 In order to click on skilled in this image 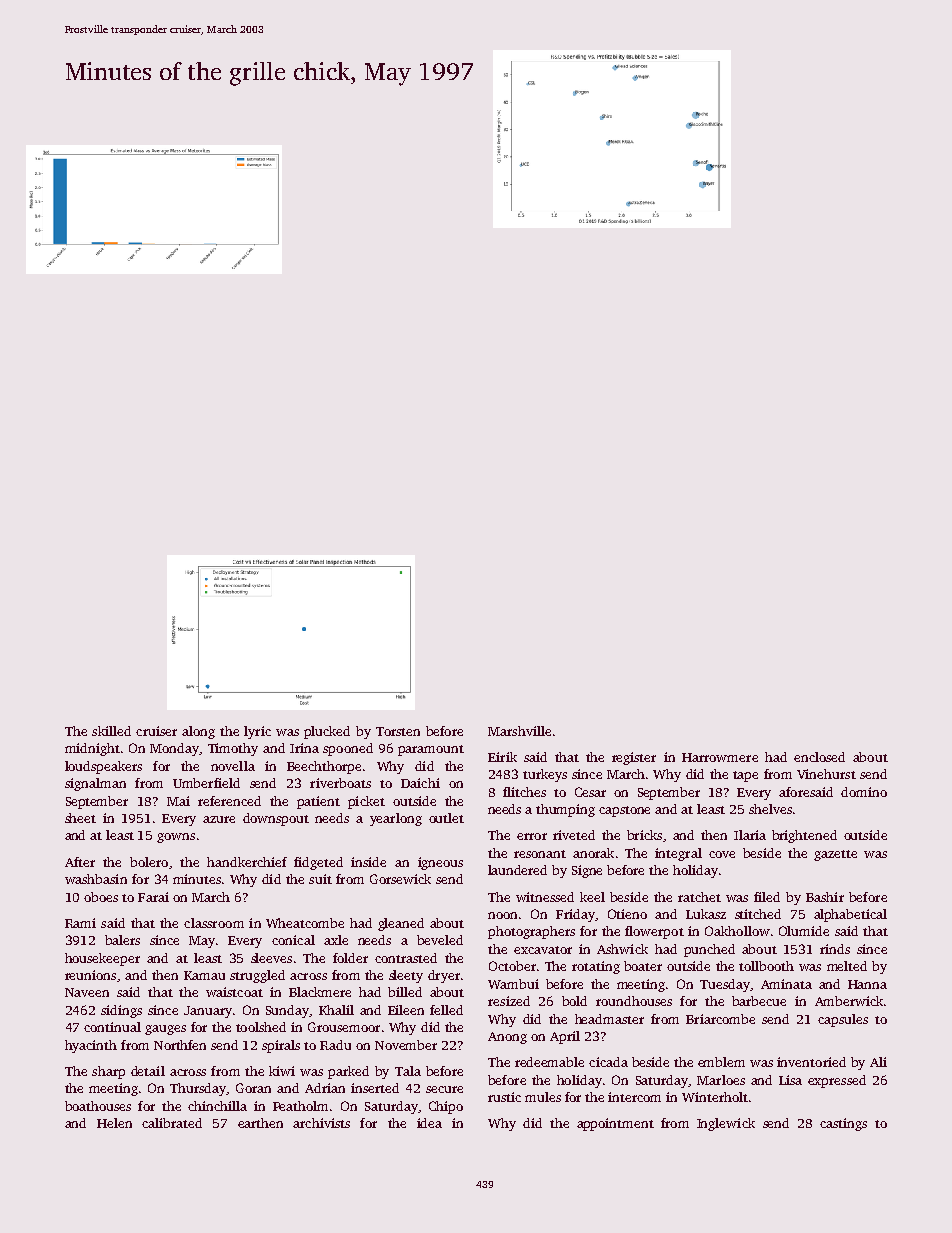, I will do `click(111, 731)`.
